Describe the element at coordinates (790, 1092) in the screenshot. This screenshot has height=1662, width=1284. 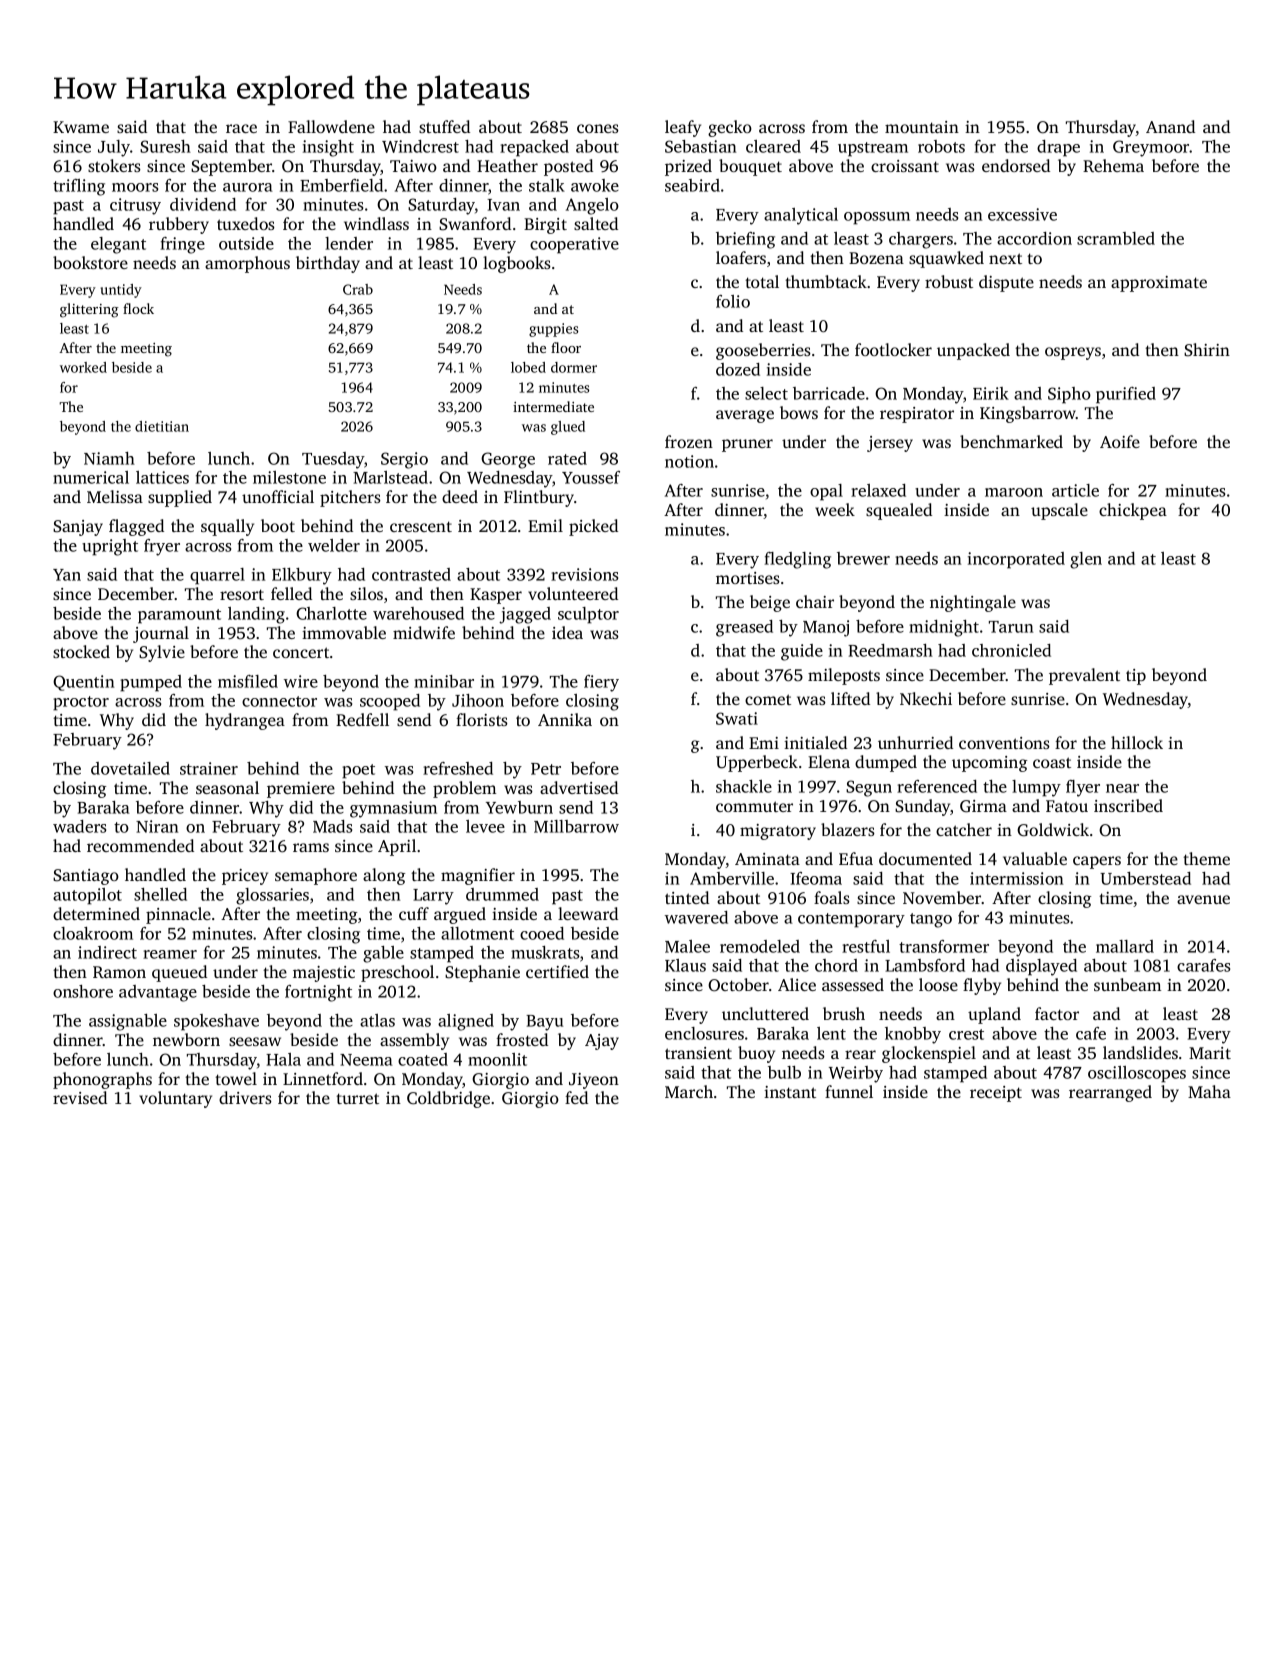
I see `instant` at that location.
